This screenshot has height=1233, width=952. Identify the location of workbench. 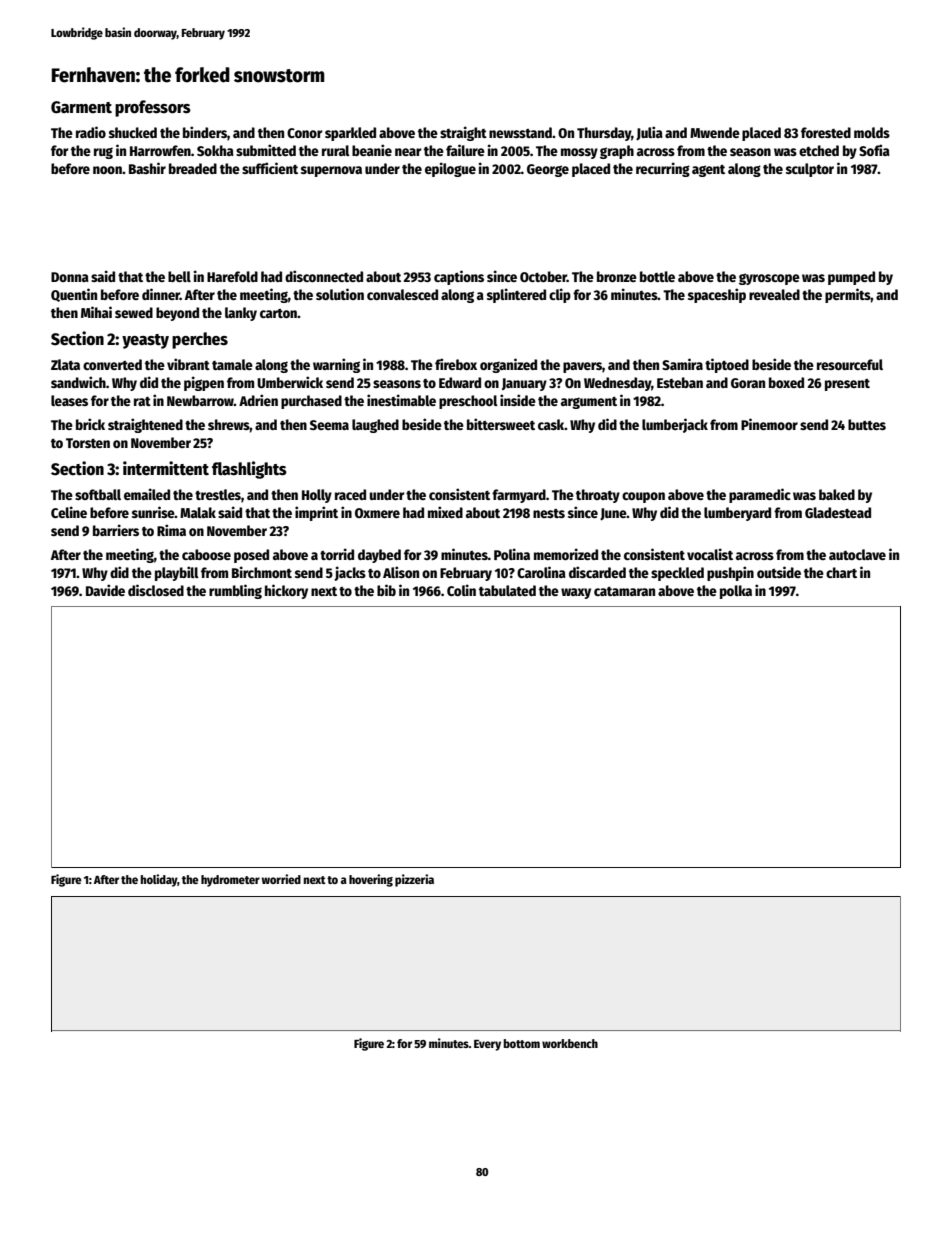
(570, 1043).
